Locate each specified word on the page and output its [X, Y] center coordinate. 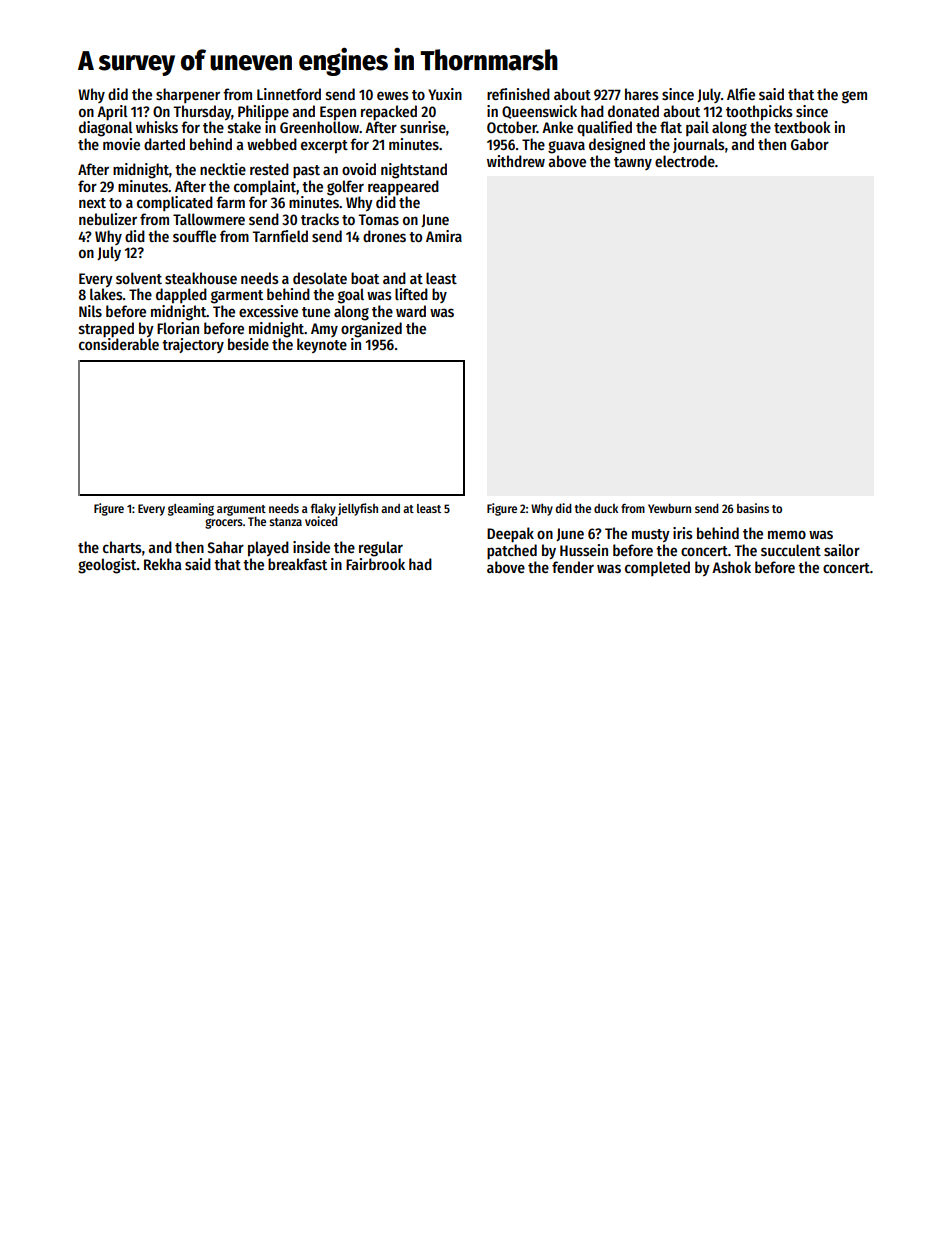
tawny [633, 163]
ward [411, 311]
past [306, 172]
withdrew [516, 161]
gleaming [191, 509]
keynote [322, 345]
